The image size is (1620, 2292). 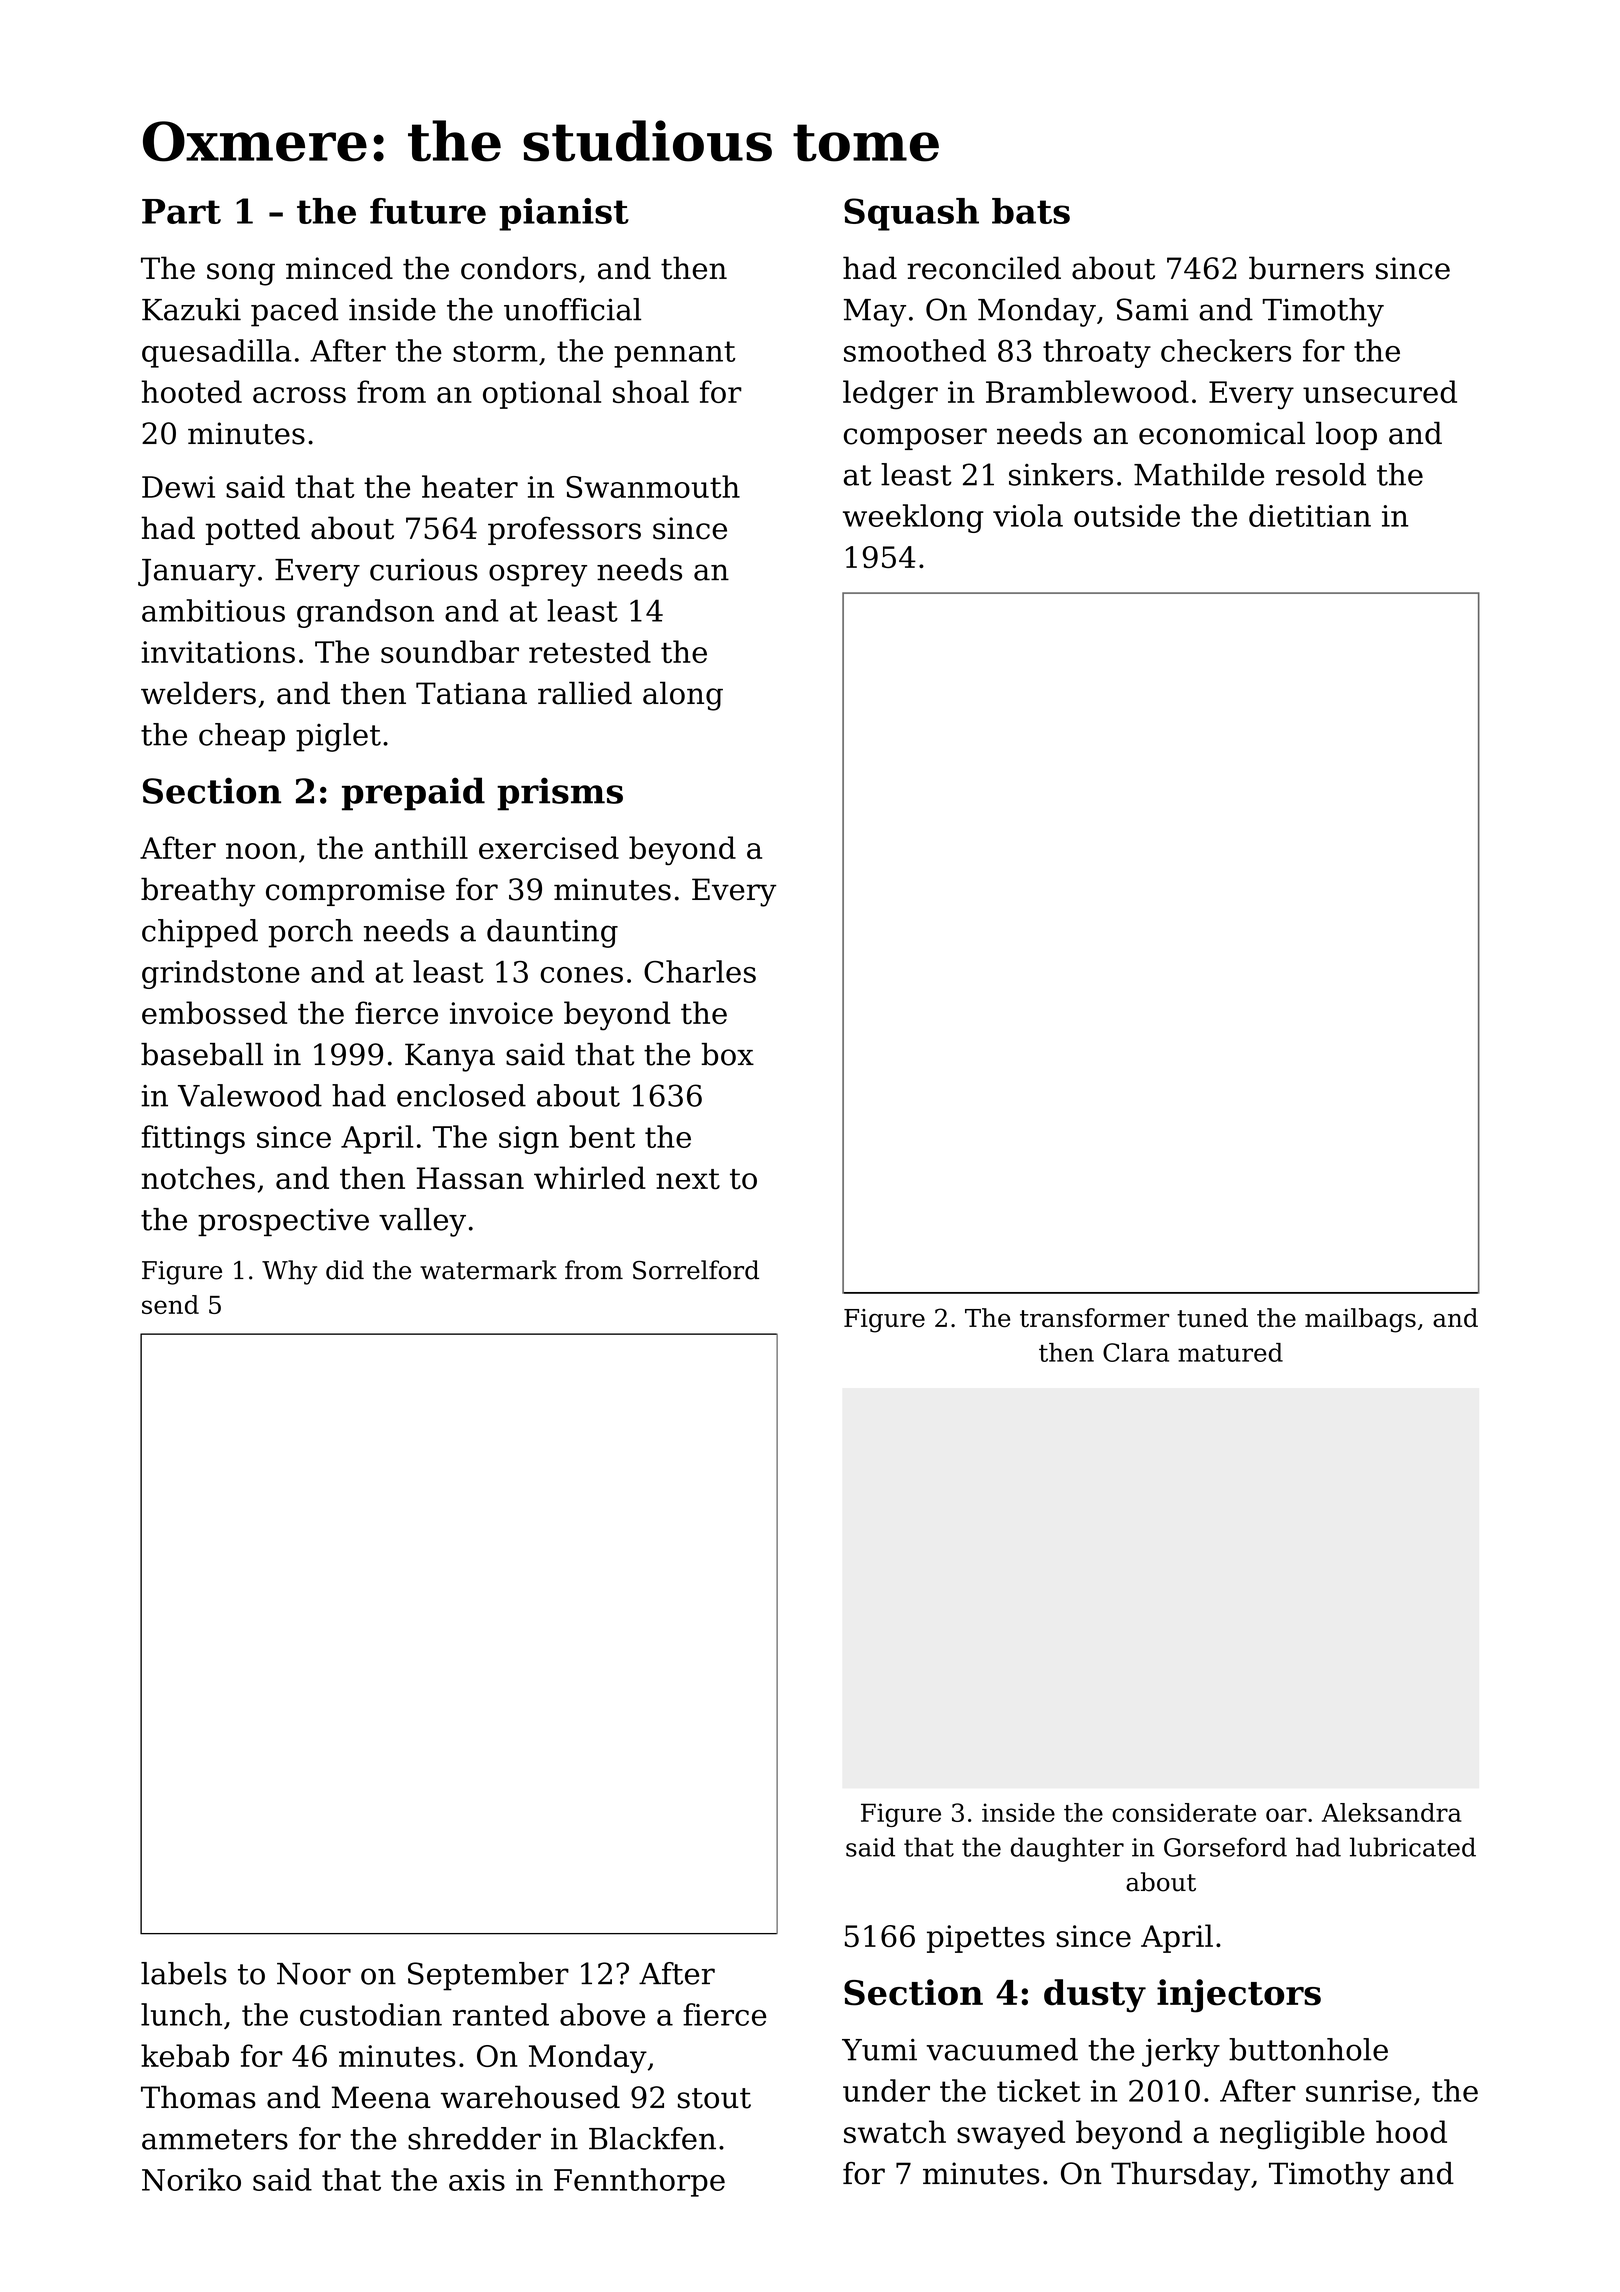 I want to click on matured, so click(x=1230, y=1352).
